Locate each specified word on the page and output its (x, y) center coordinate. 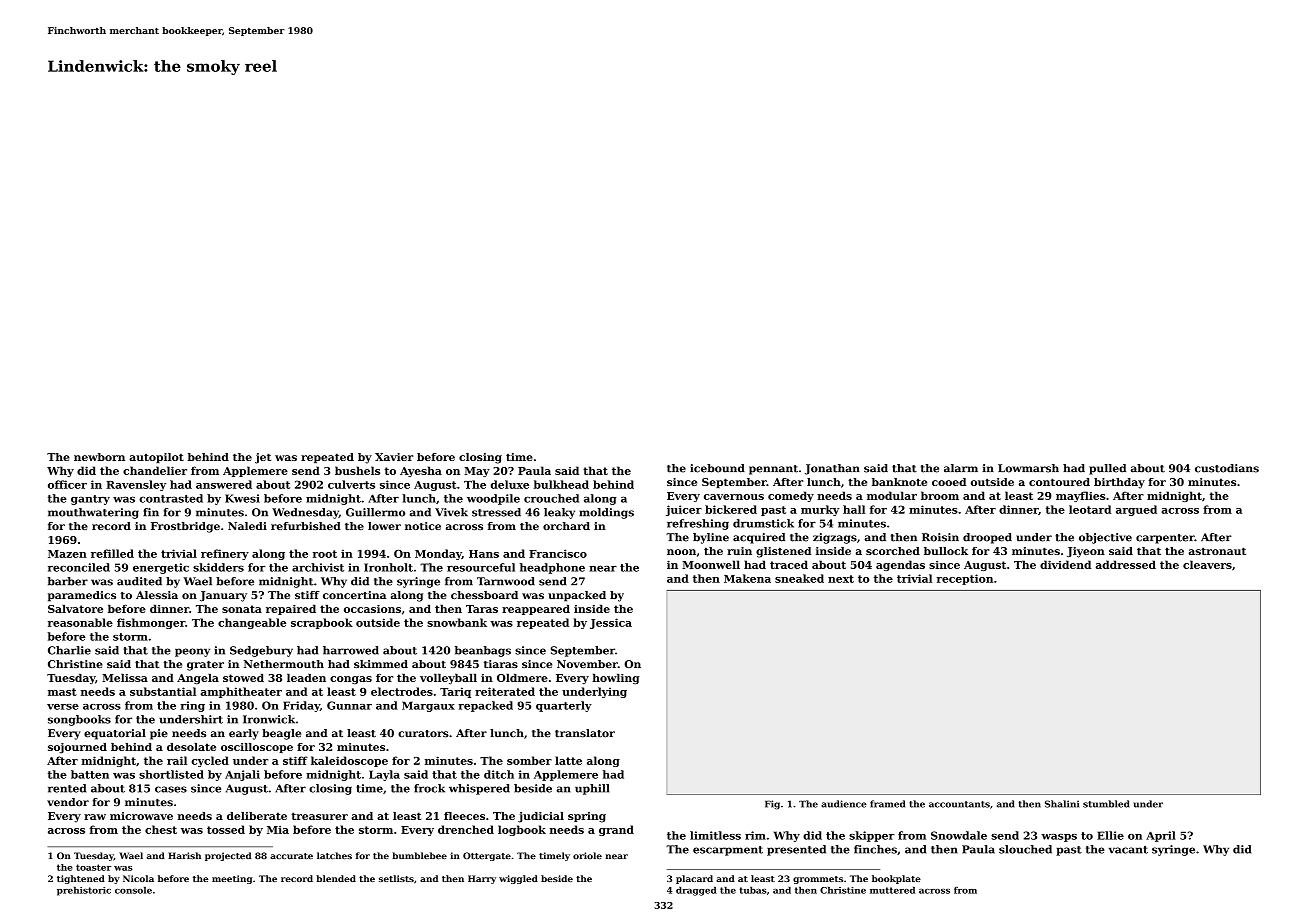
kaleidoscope (349, 761)
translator (585, 733)
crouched (551, 498)
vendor (68, 802)
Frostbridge (185, 527)
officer (67, 484)
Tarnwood (506, 581)
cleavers (1207, 564)
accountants (959, 804)
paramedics (82, 596)
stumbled (1106, 804)
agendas (900, 565)
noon (681, 552)
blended (336, 878)
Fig (772, 805)
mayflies (1080, 496)
